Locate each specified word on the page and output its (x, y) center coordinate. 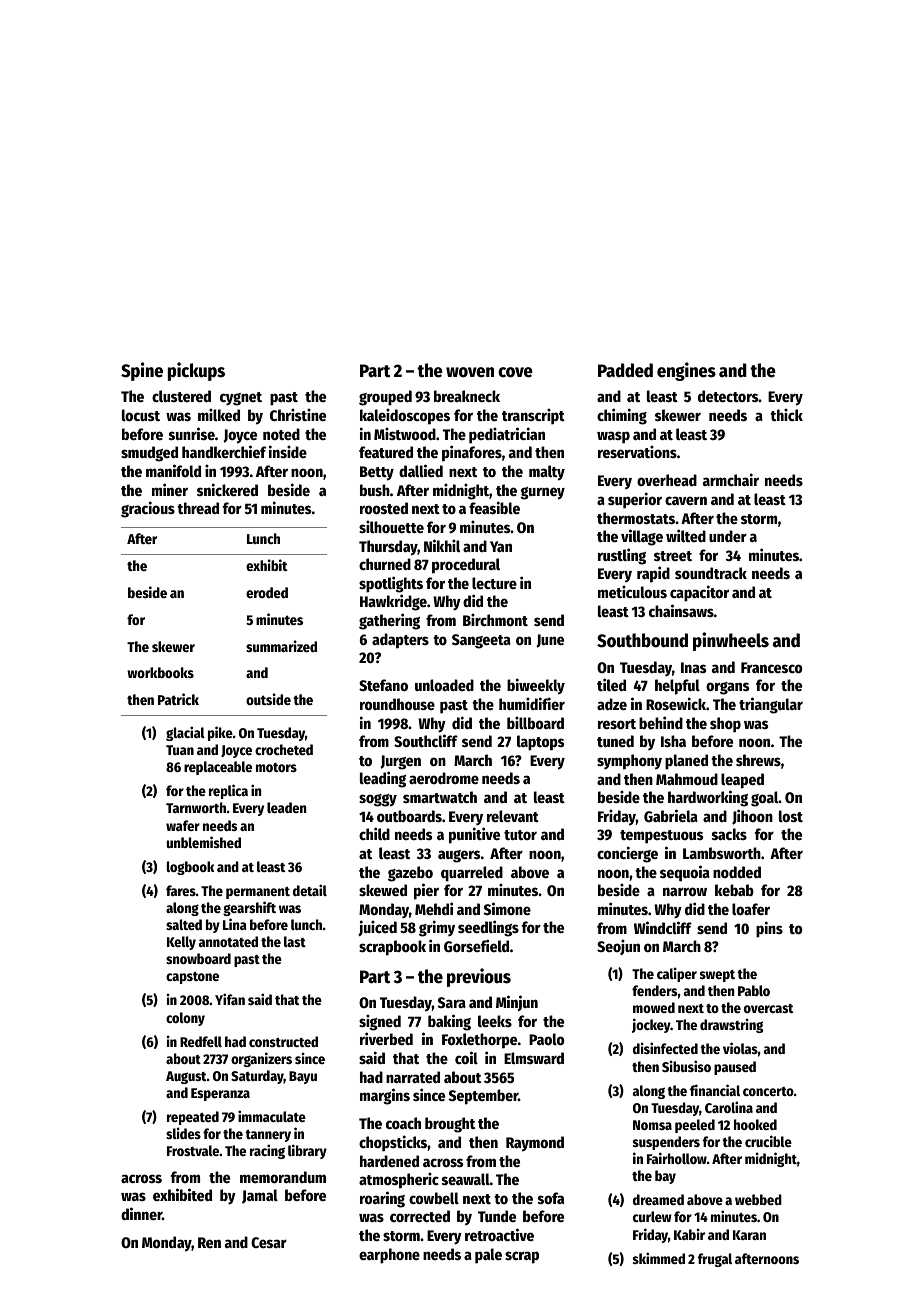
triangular (771, 705)
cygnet (241, 399)
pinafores (472, 453)
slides (183, 1133)
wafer (183, 825)
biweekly (536, 686)
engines (686, 371)
